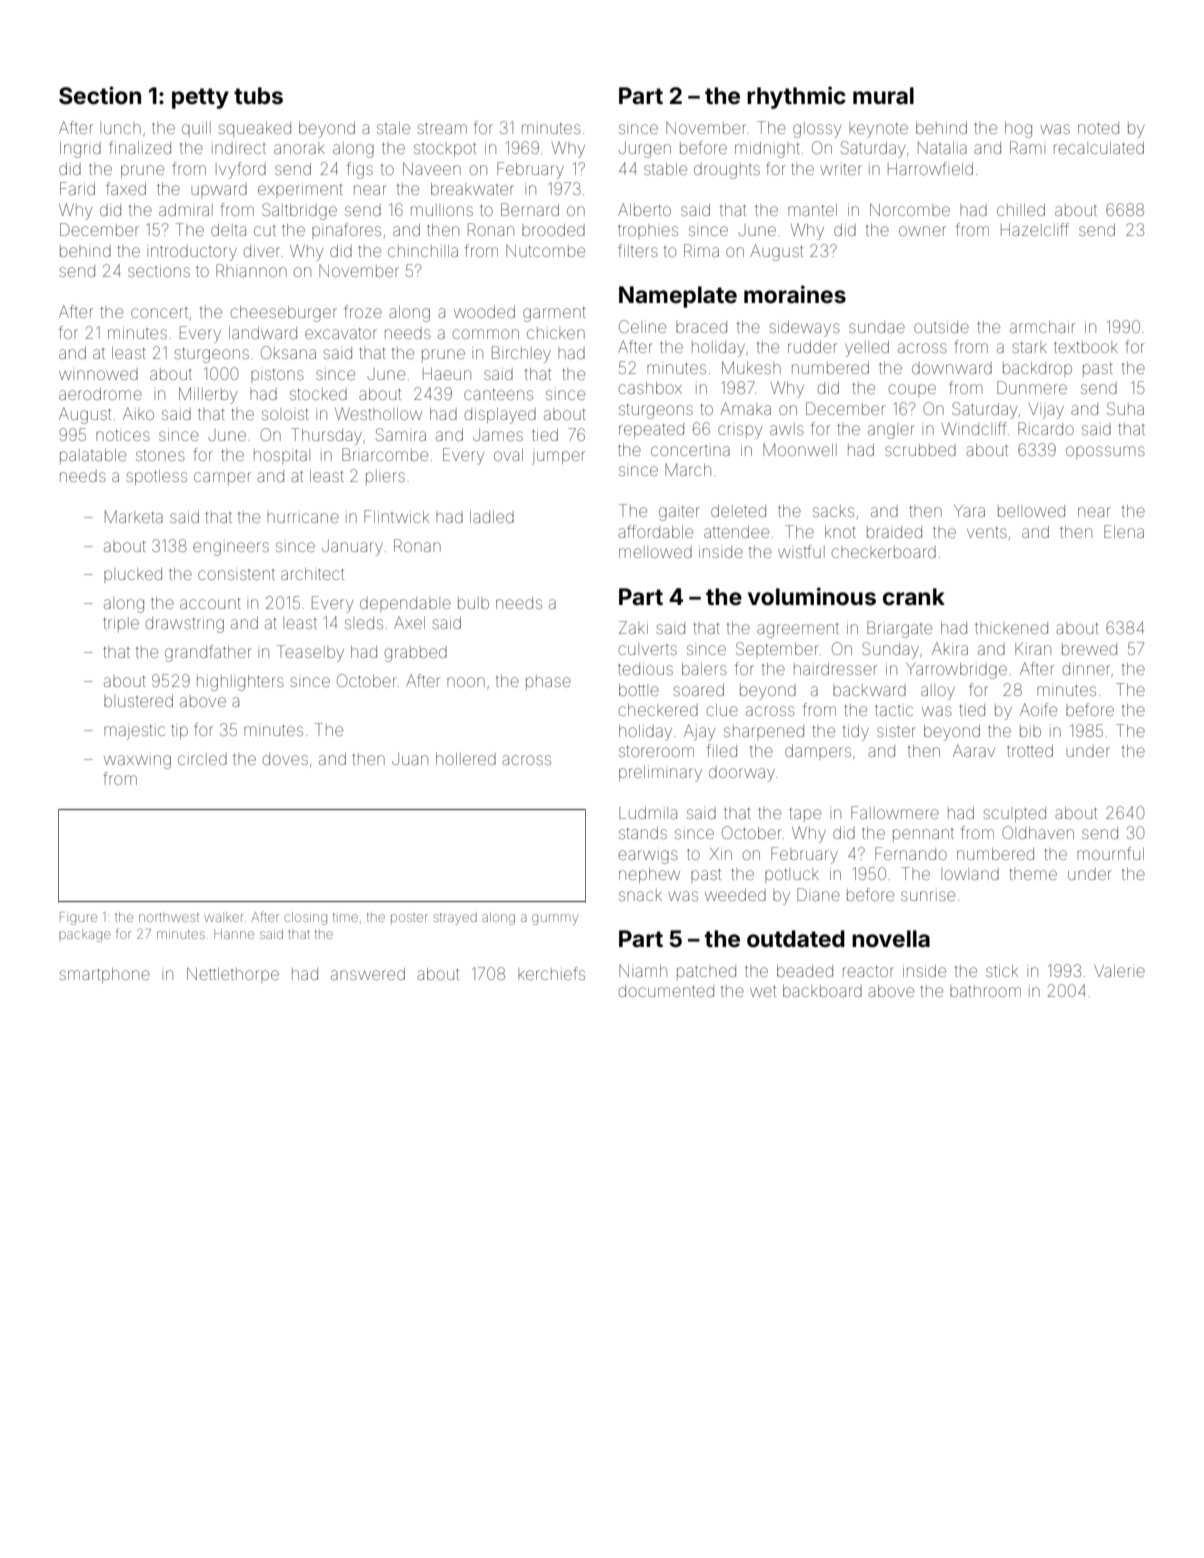  I want to click on mural, so click(883, 96).
